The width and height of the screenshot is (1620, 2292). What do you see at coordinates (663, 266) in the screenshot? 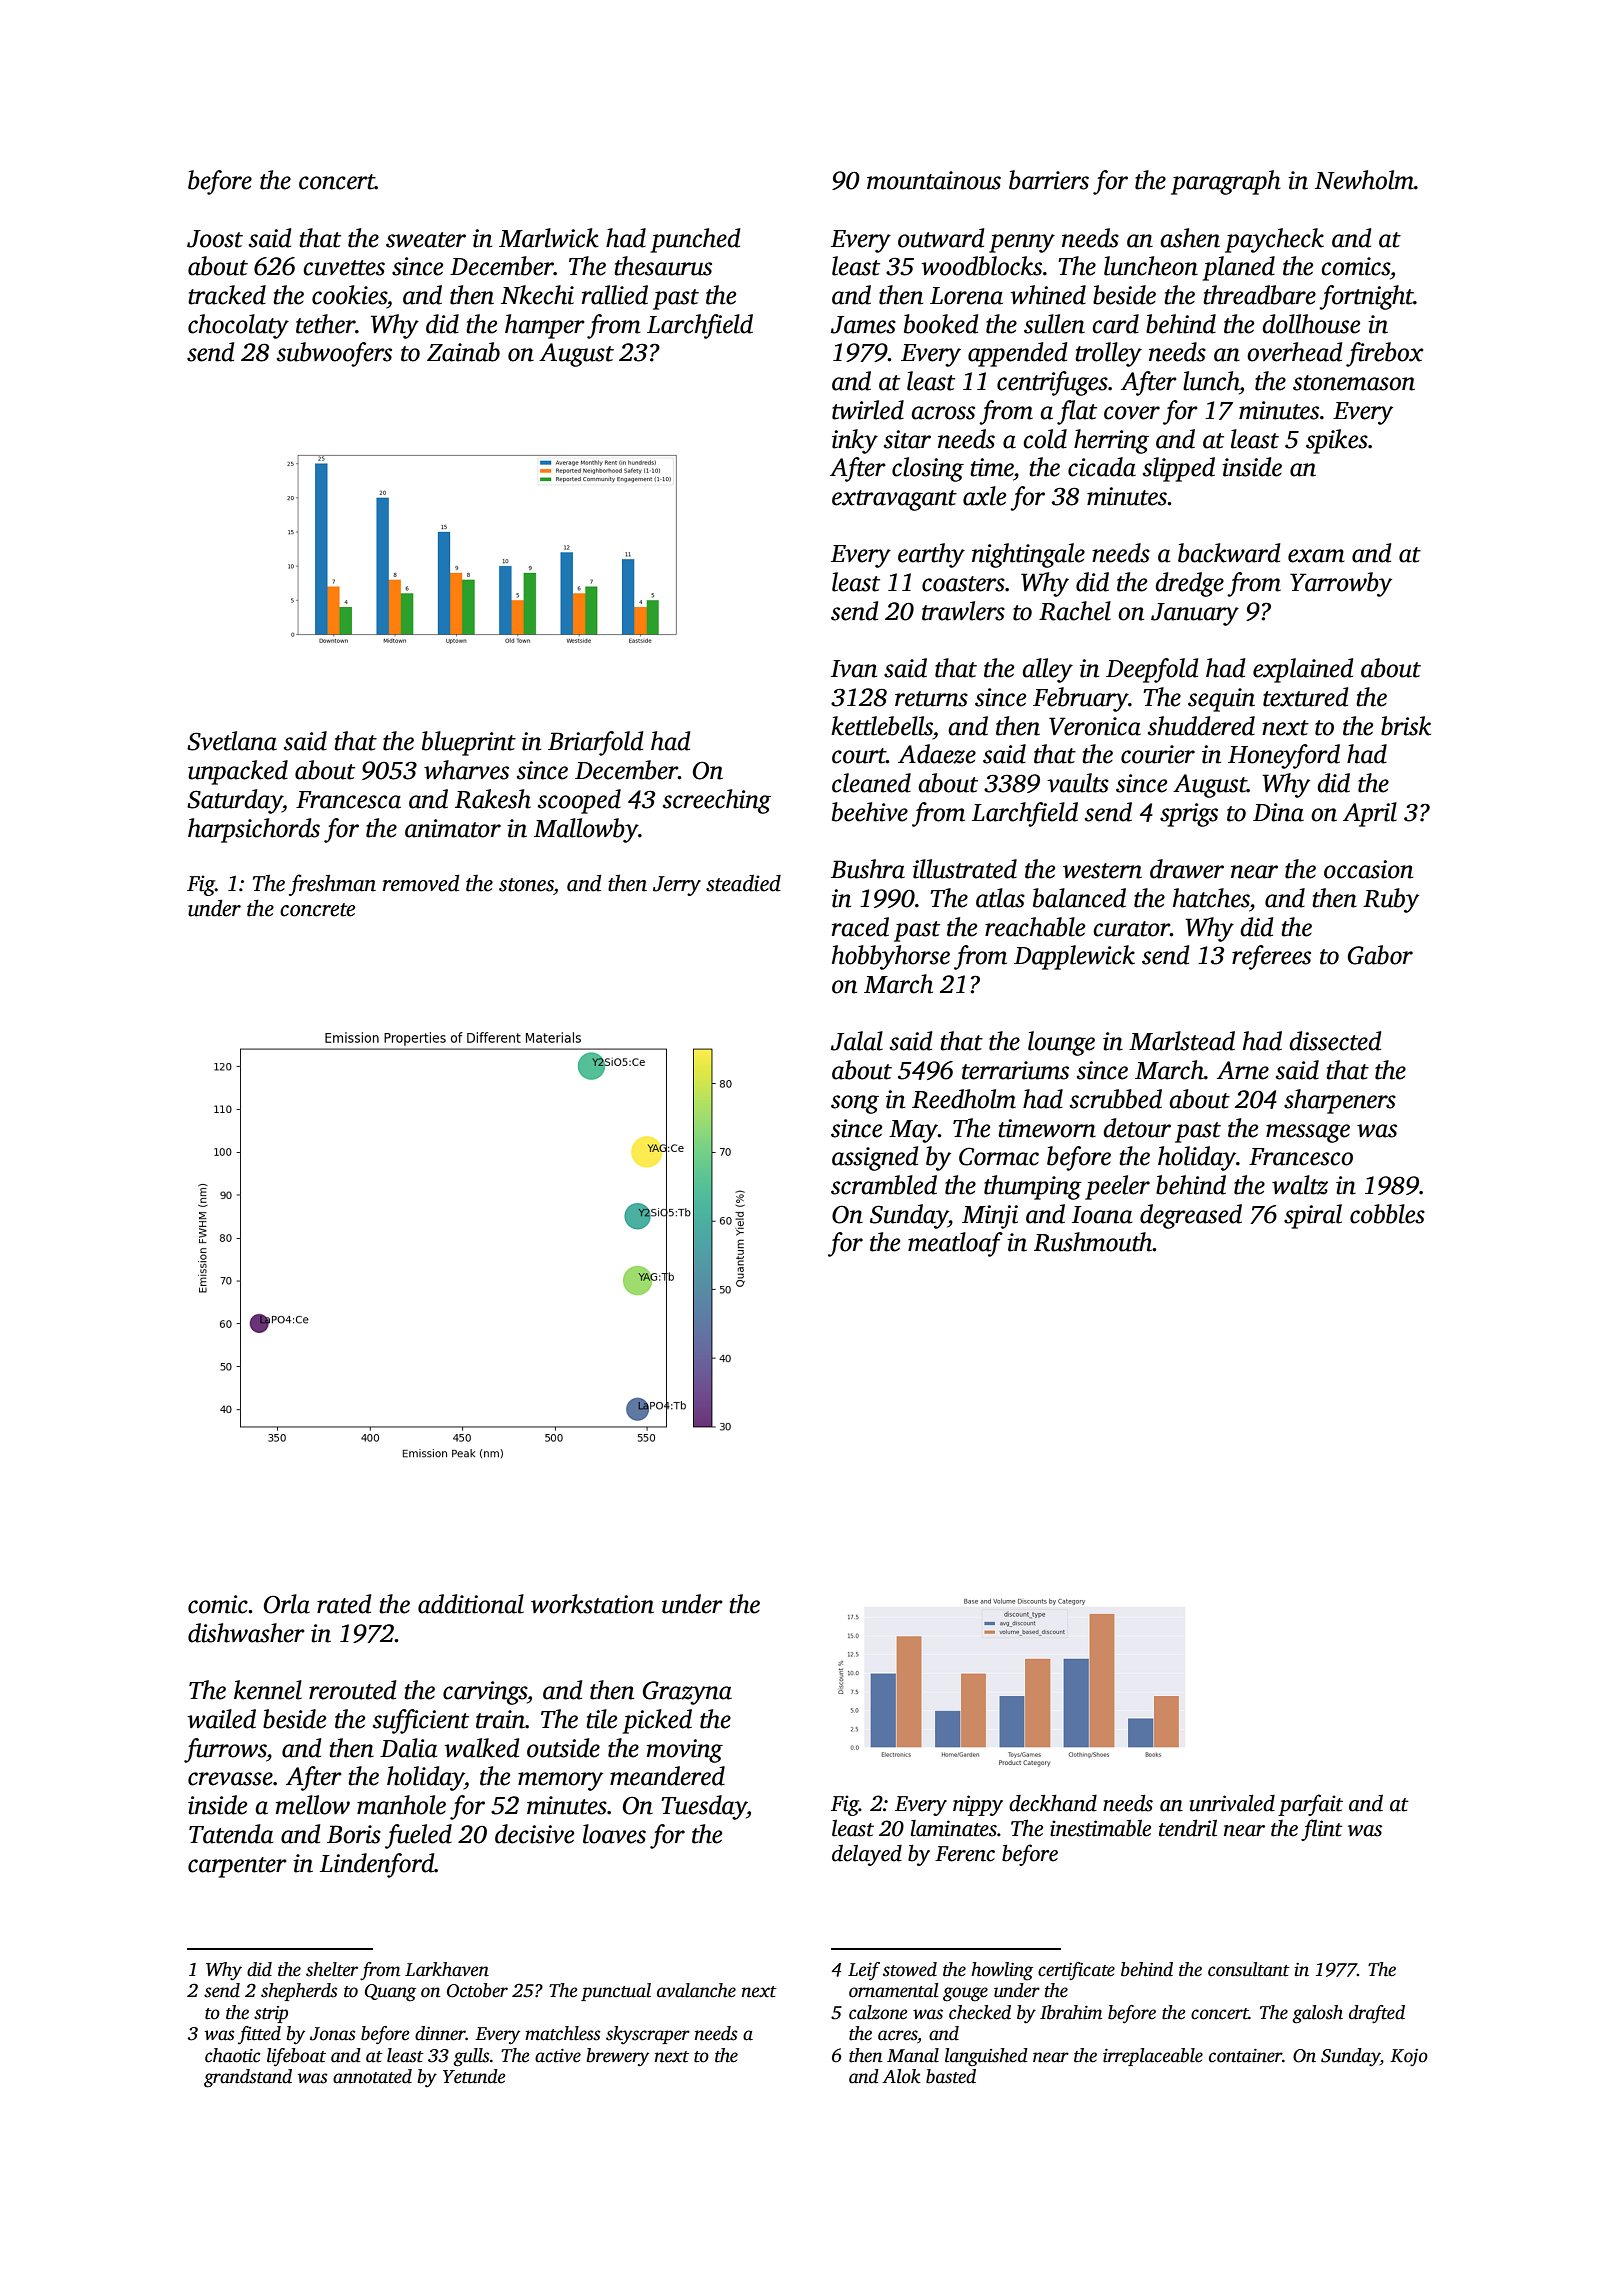
I see `thesaurus` at bounding box center [663, 266].
